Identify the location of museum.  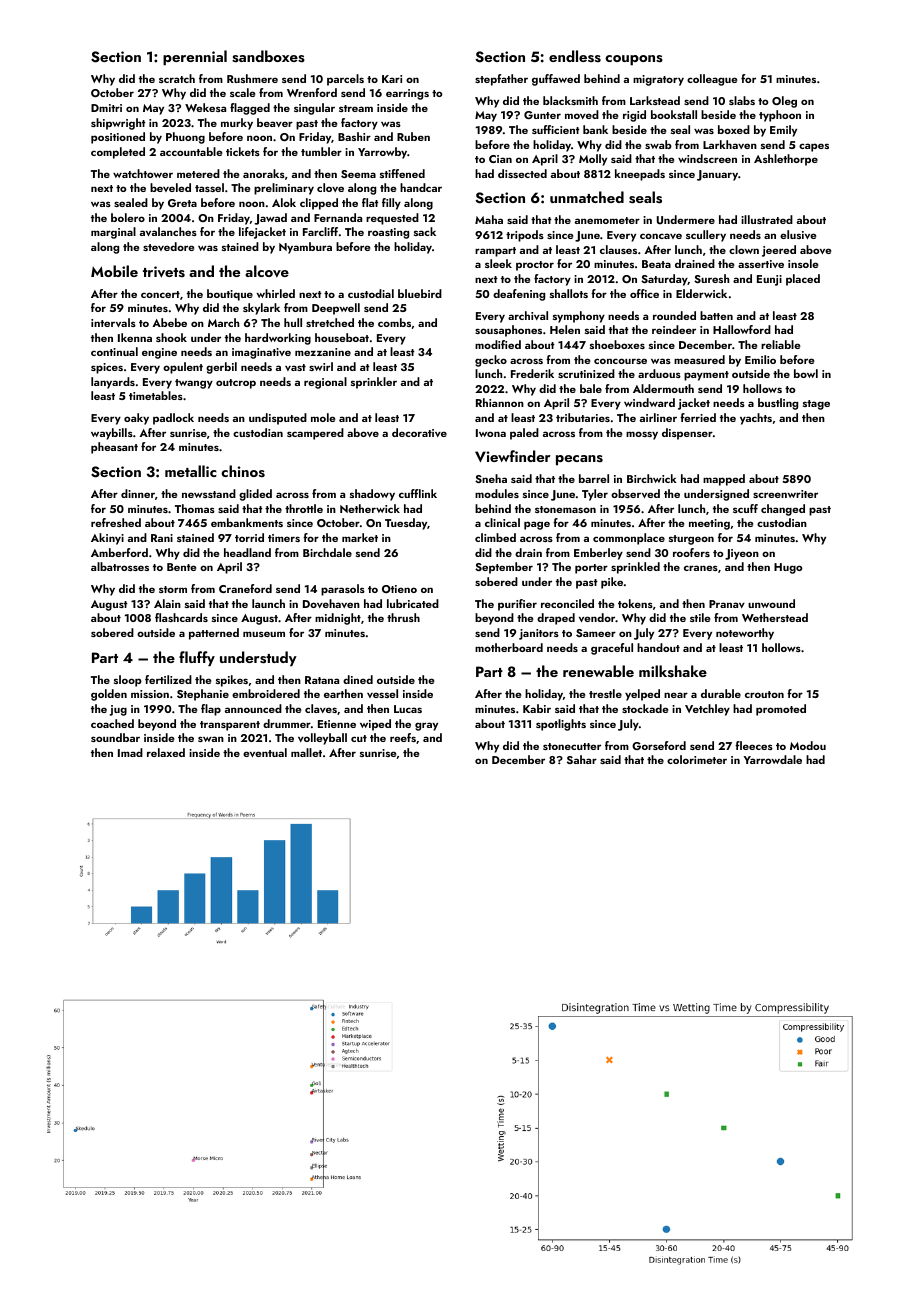
(264, 634).
